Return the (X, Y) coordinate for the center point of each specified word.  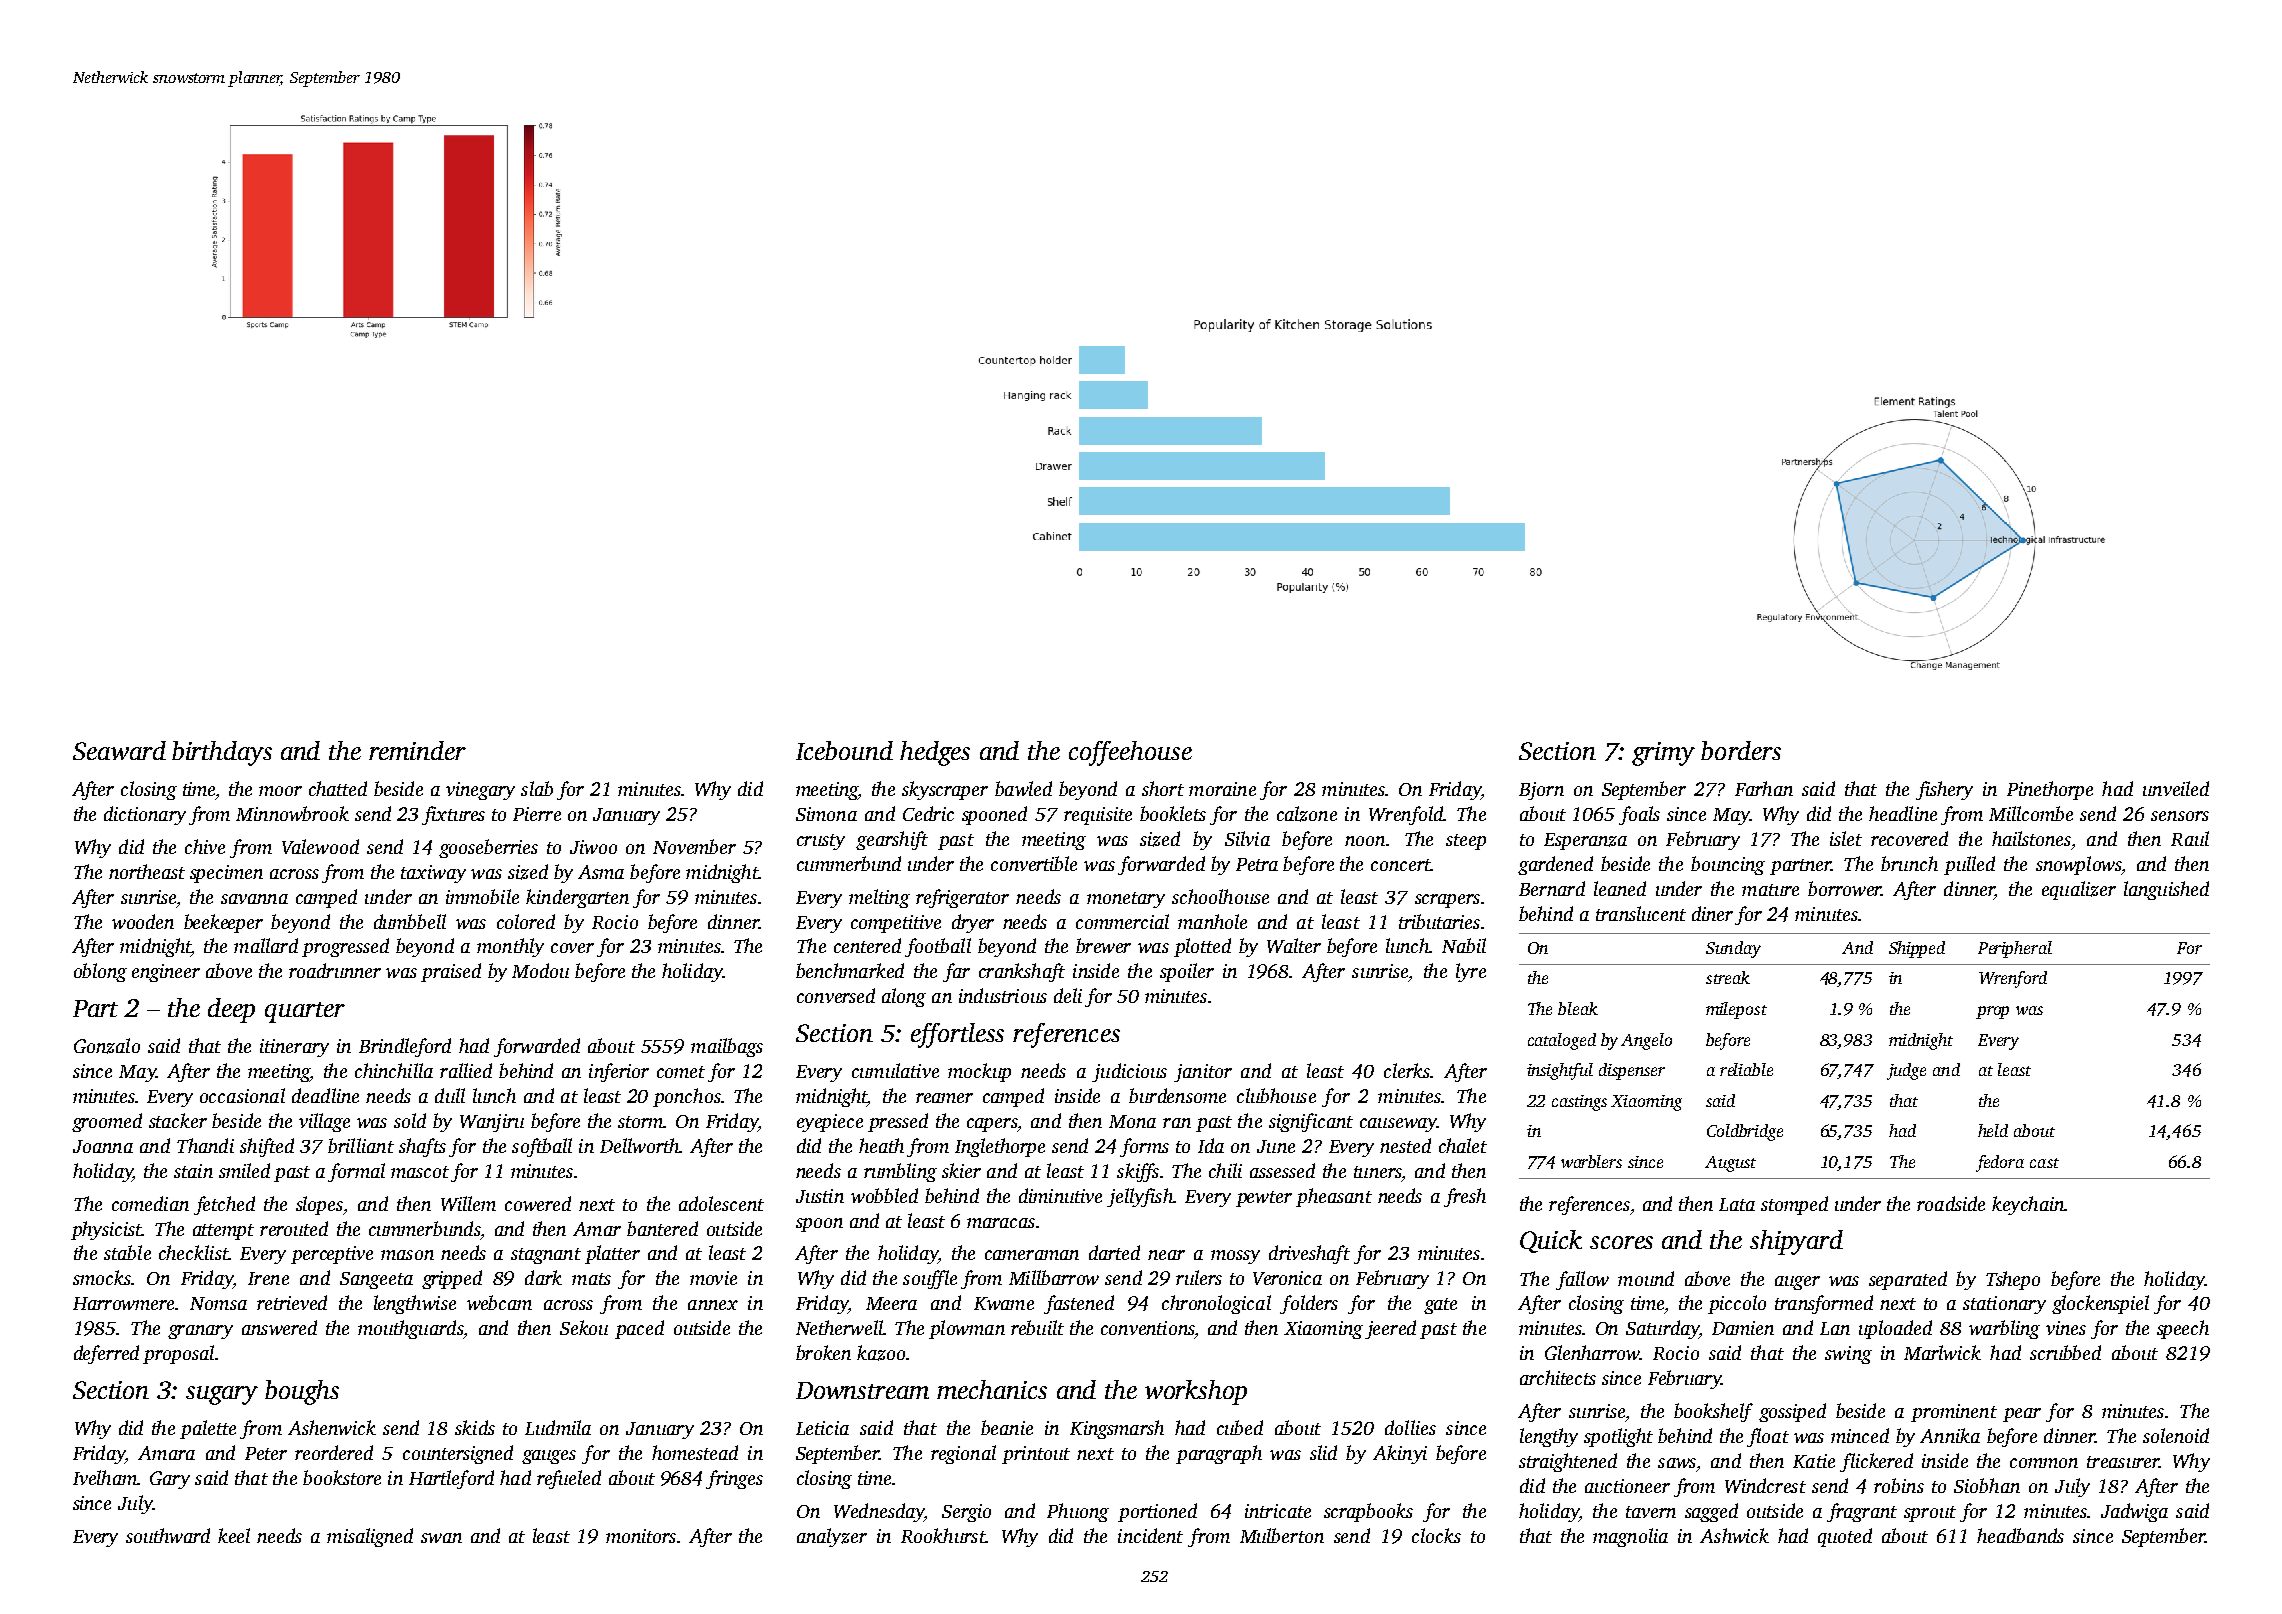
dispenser (1632, 1071)
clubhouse (1276, 1095)
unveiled (2176, 788)
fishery (1944, 790)
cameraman (1032, 1255)
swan (441, 1538)
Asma (601, 872)
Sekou (584, 1327)
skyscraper (945, 790)
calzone (1307, 814)
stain (193, 1171)
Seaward (119, 750)
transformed (1824, 1304)
